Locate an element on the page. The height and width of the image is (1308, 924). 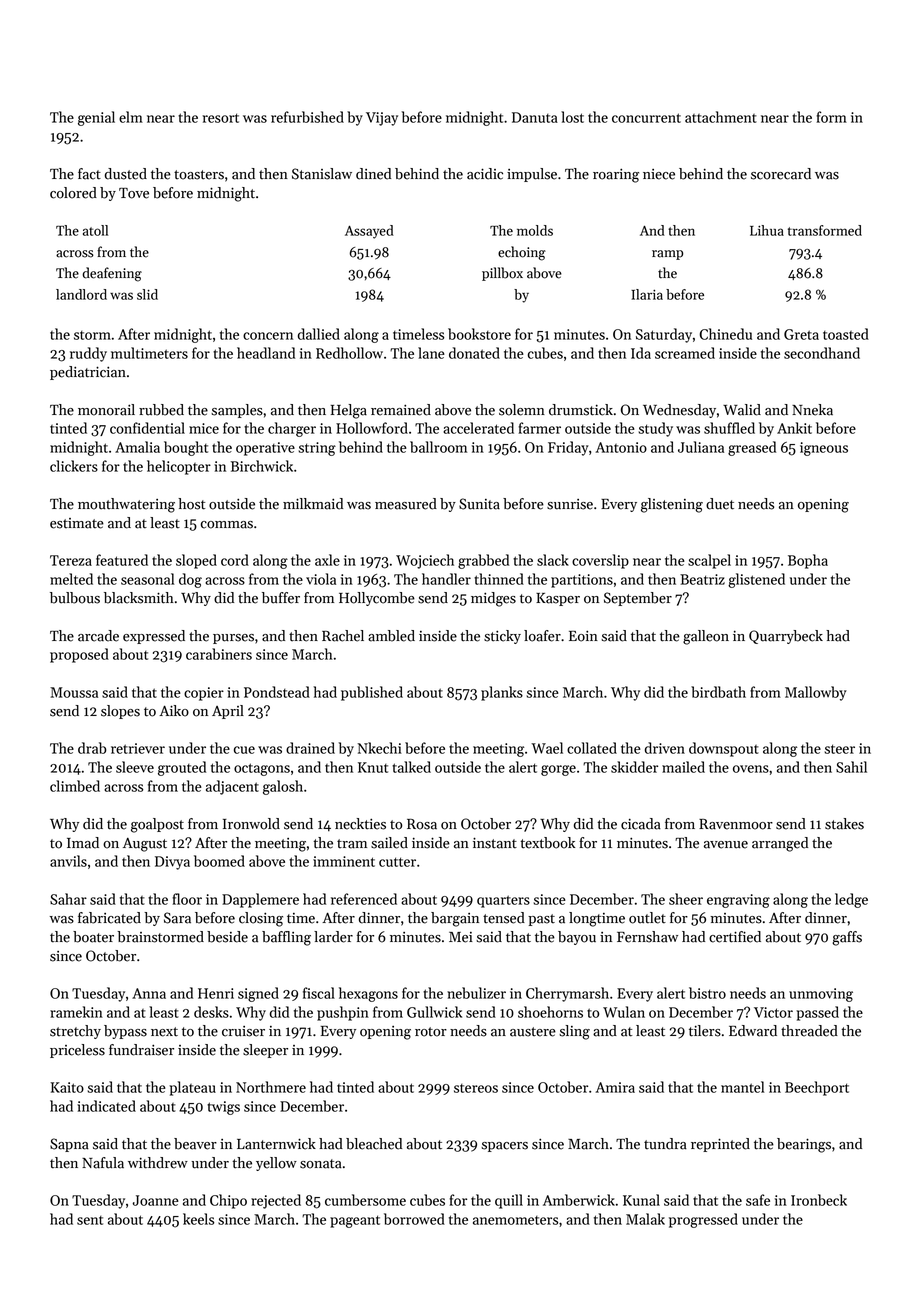
study is located at coordinates (656, 429).
